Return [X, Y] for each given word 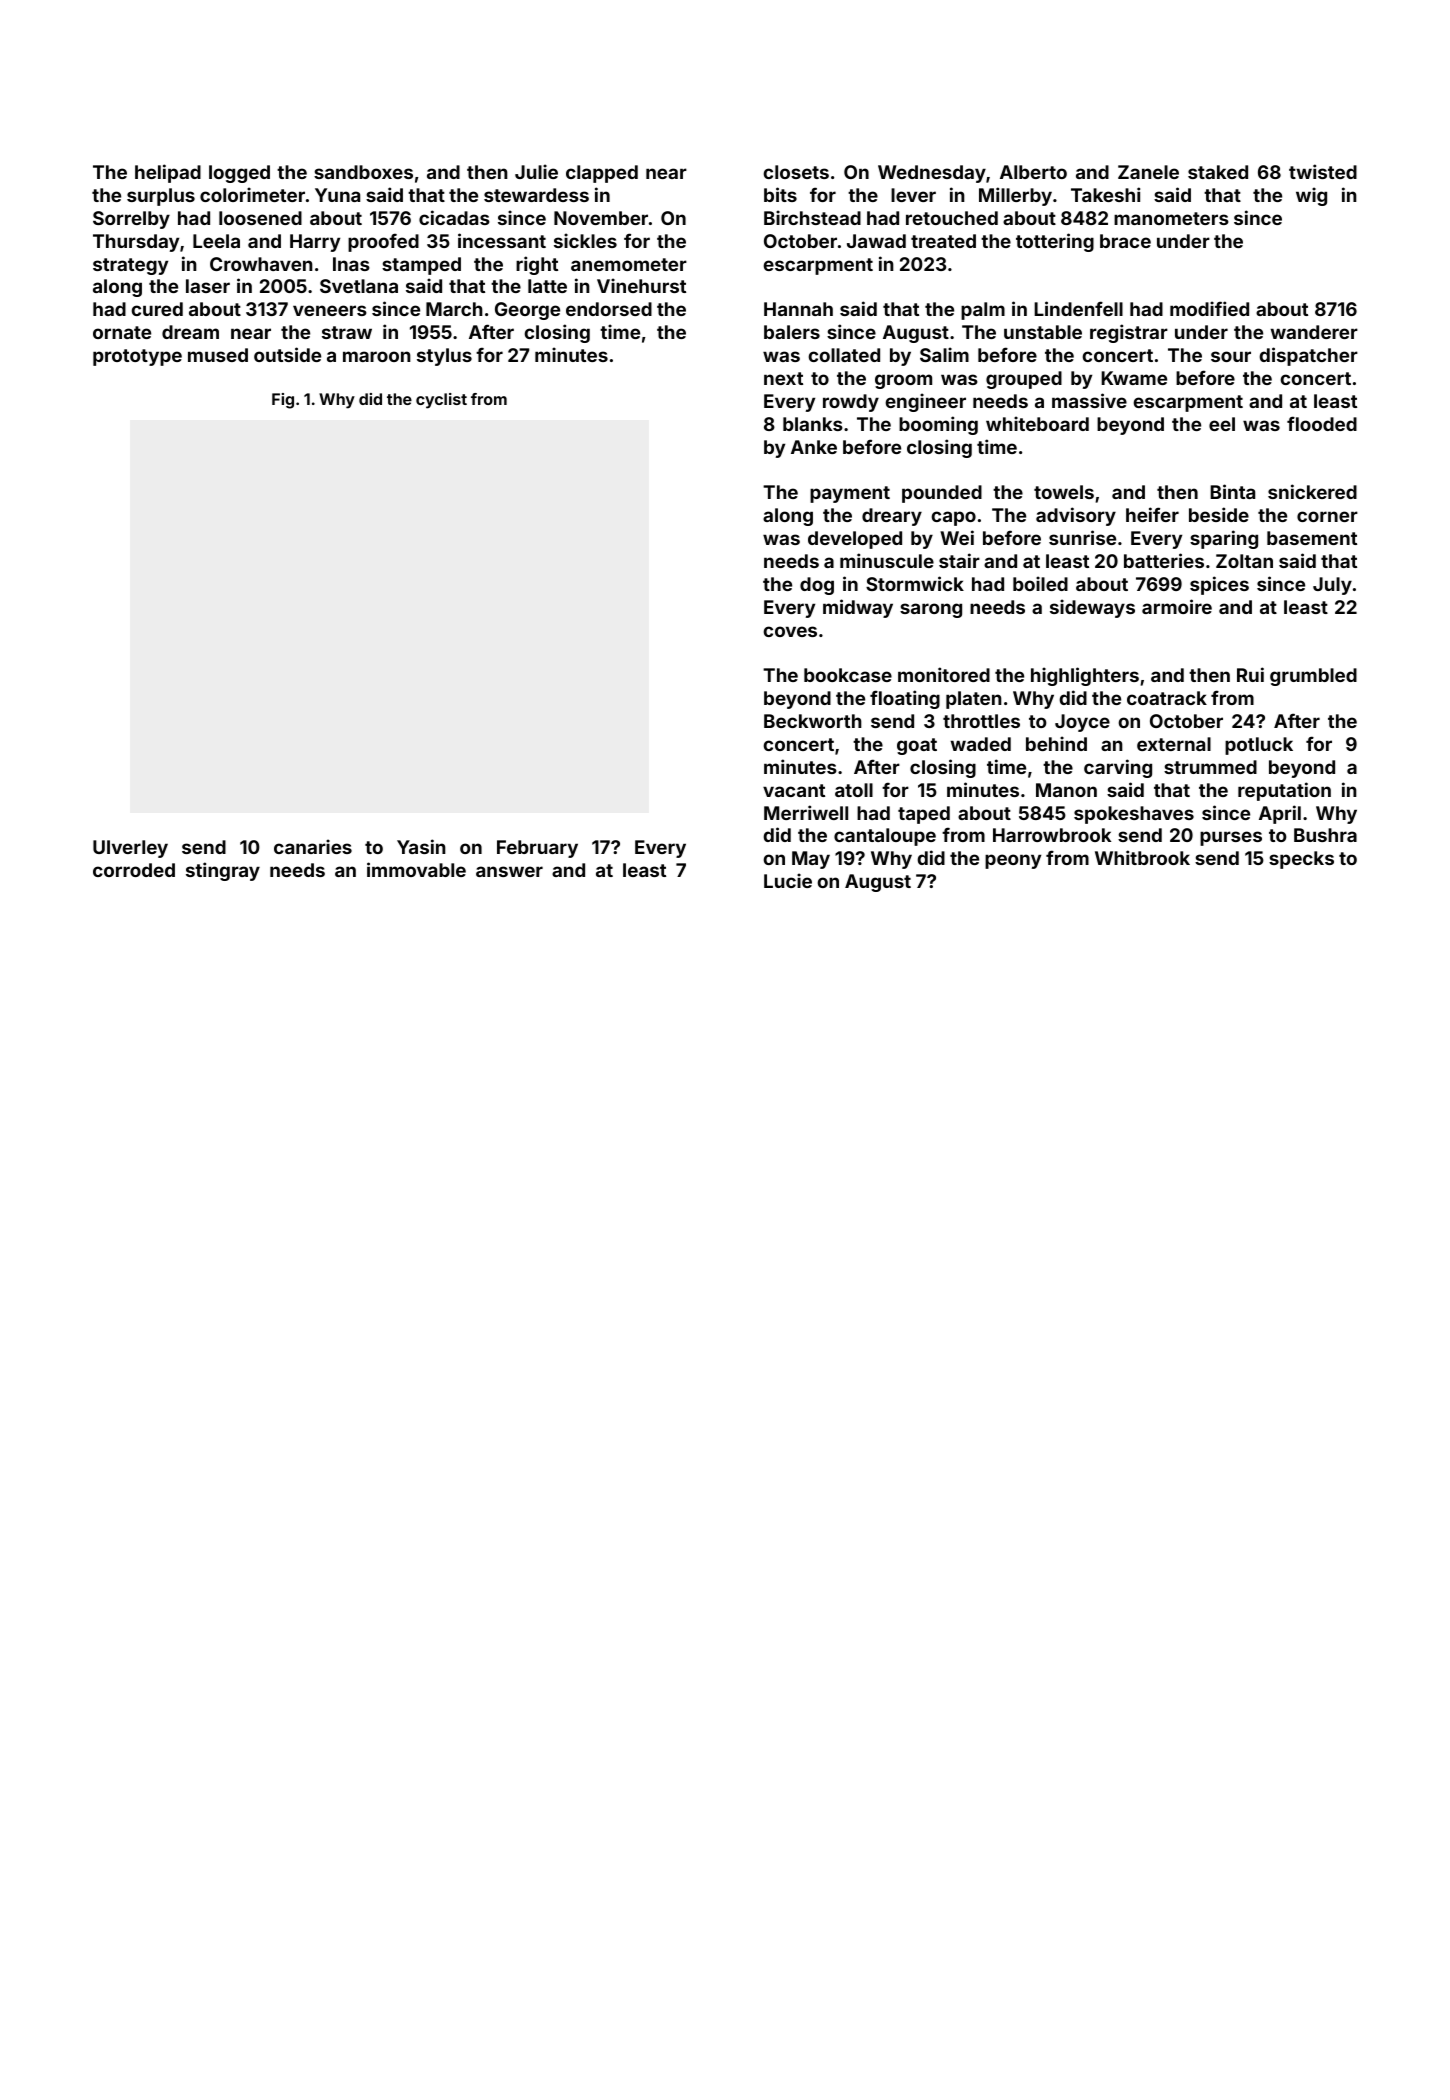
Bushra [1325, 835]
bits [780, 194]
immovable [416, 869]
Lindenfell [1078, 308]
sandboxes [363, 172]
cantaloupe [885, 837]
